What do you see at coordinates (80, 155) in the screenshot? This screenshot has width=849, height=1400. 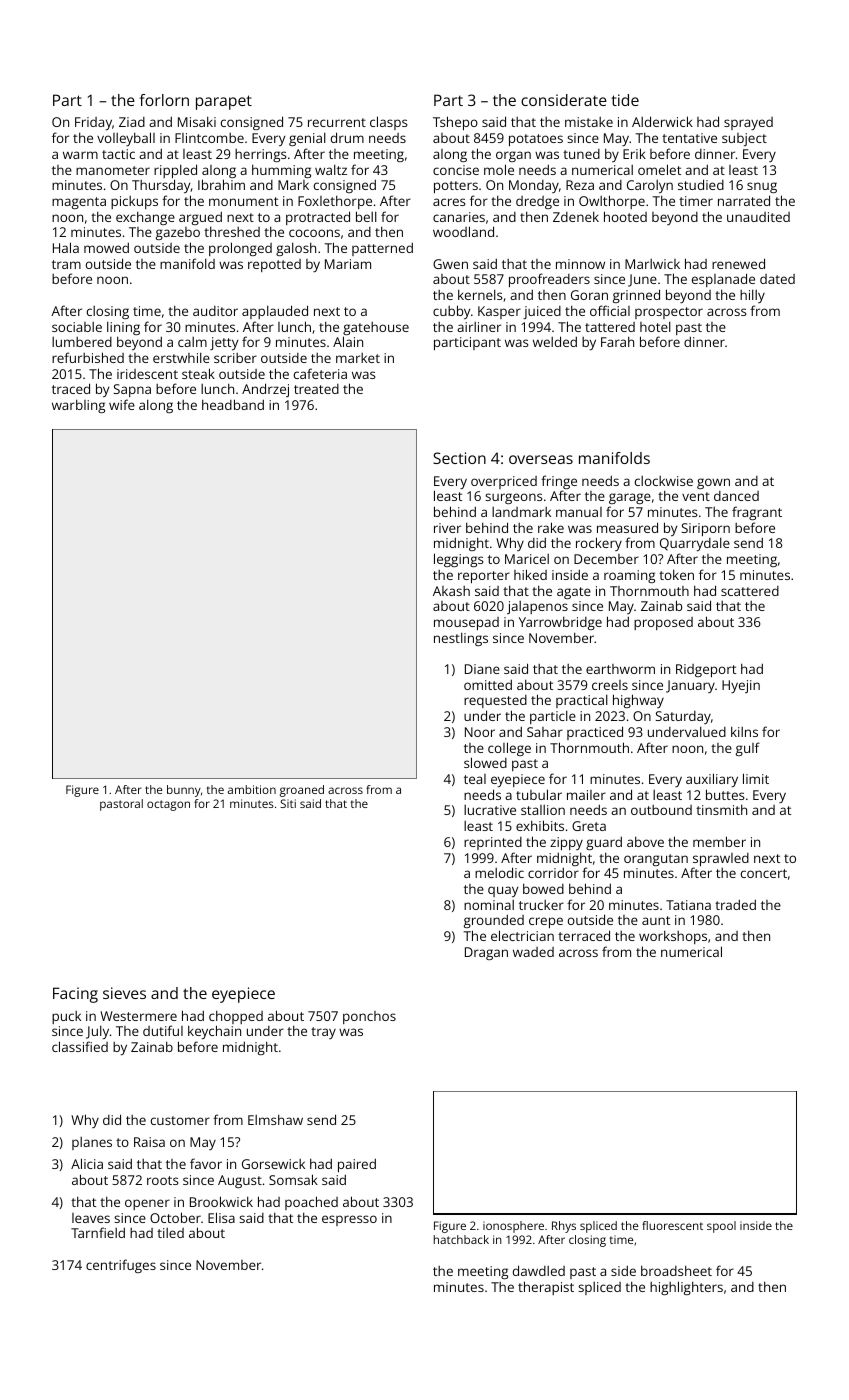 I see `warm` at bounding box center [80, 155].
